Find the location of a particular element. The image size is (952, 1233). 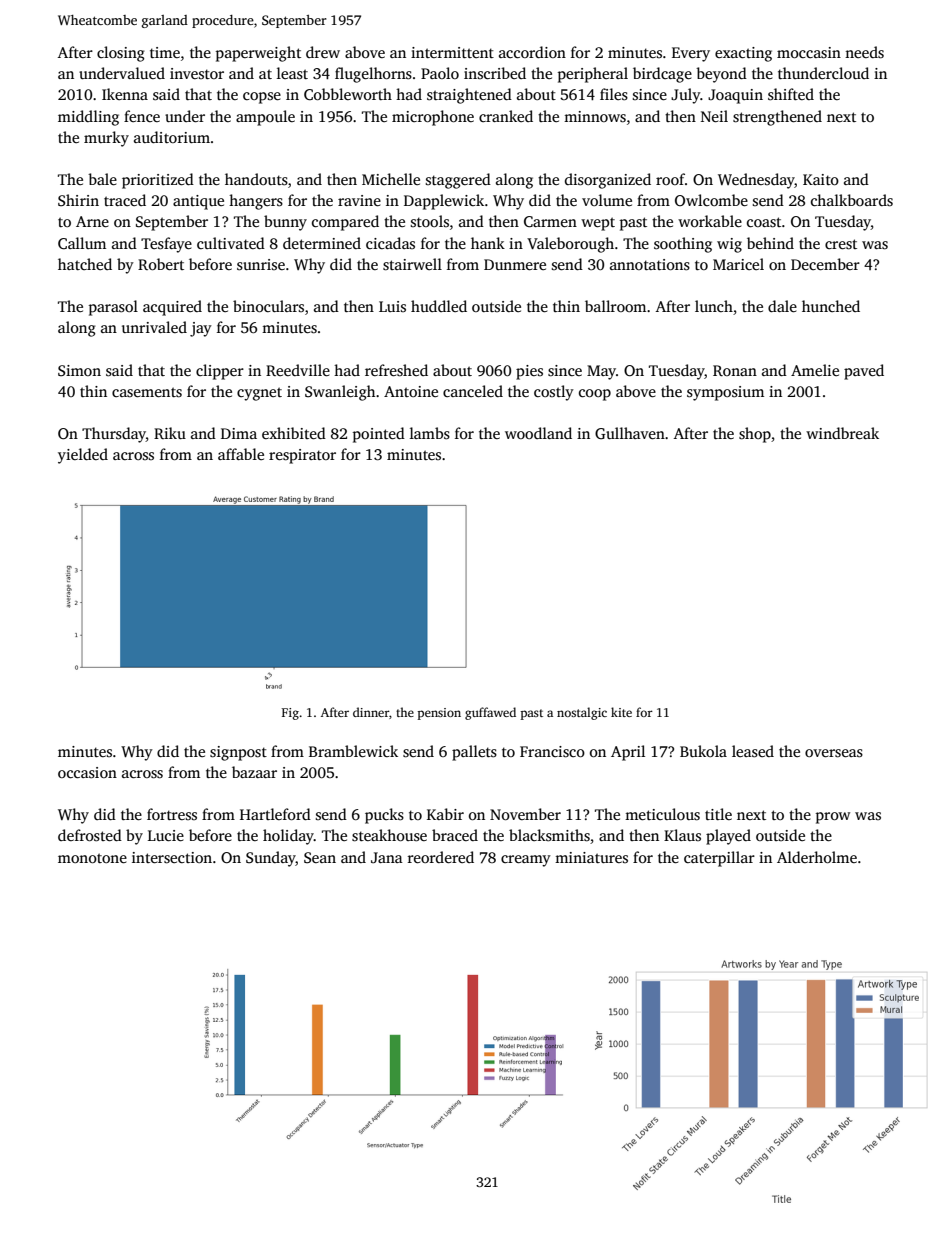

woodland is located at coordinates (538, 433).
